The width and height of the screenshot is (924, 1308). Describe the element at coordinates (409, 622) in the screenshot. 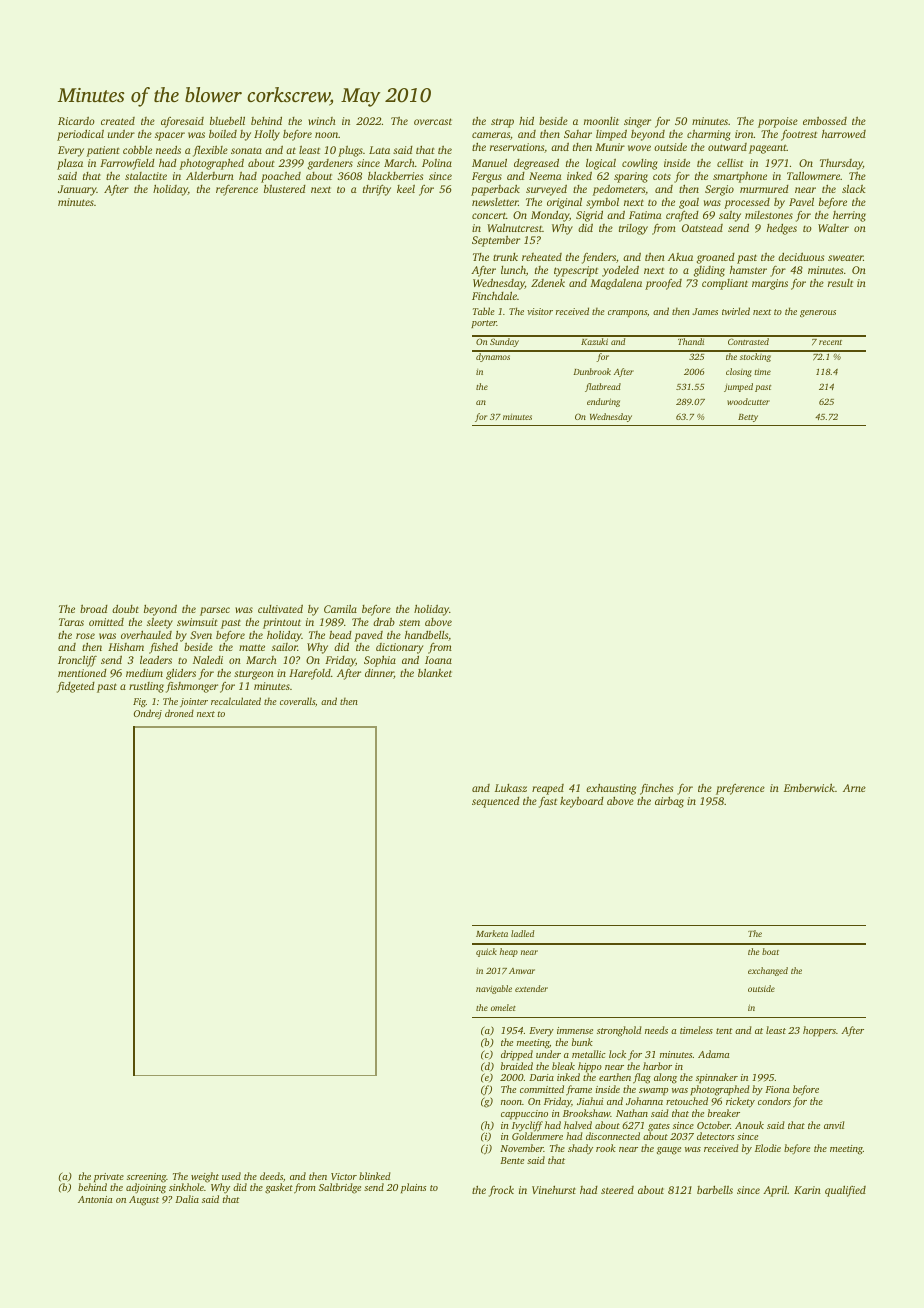

I see `stem` at that location.
